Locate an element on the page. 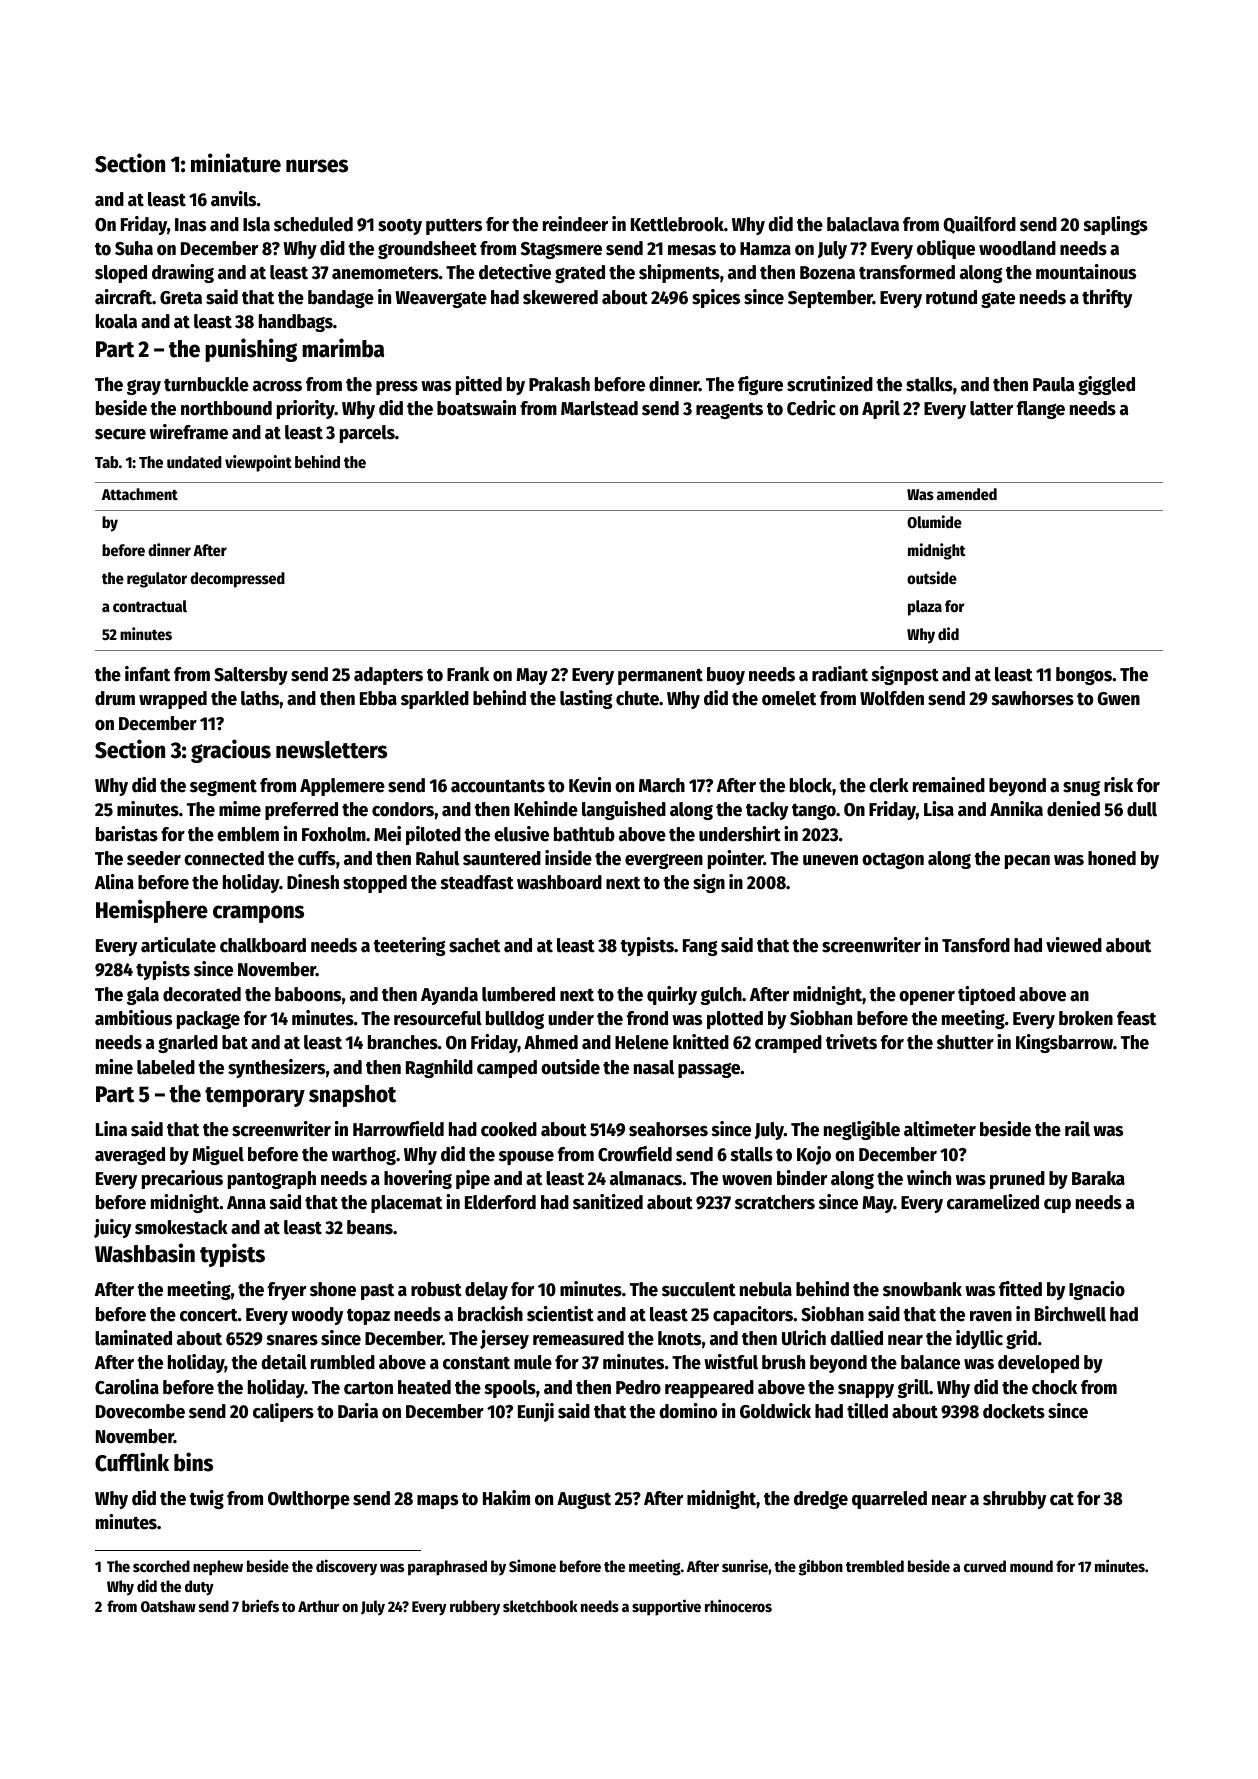 The height and width of the document is (1779, 1258). Kettlebrook is located at coordinates (677, 224).
